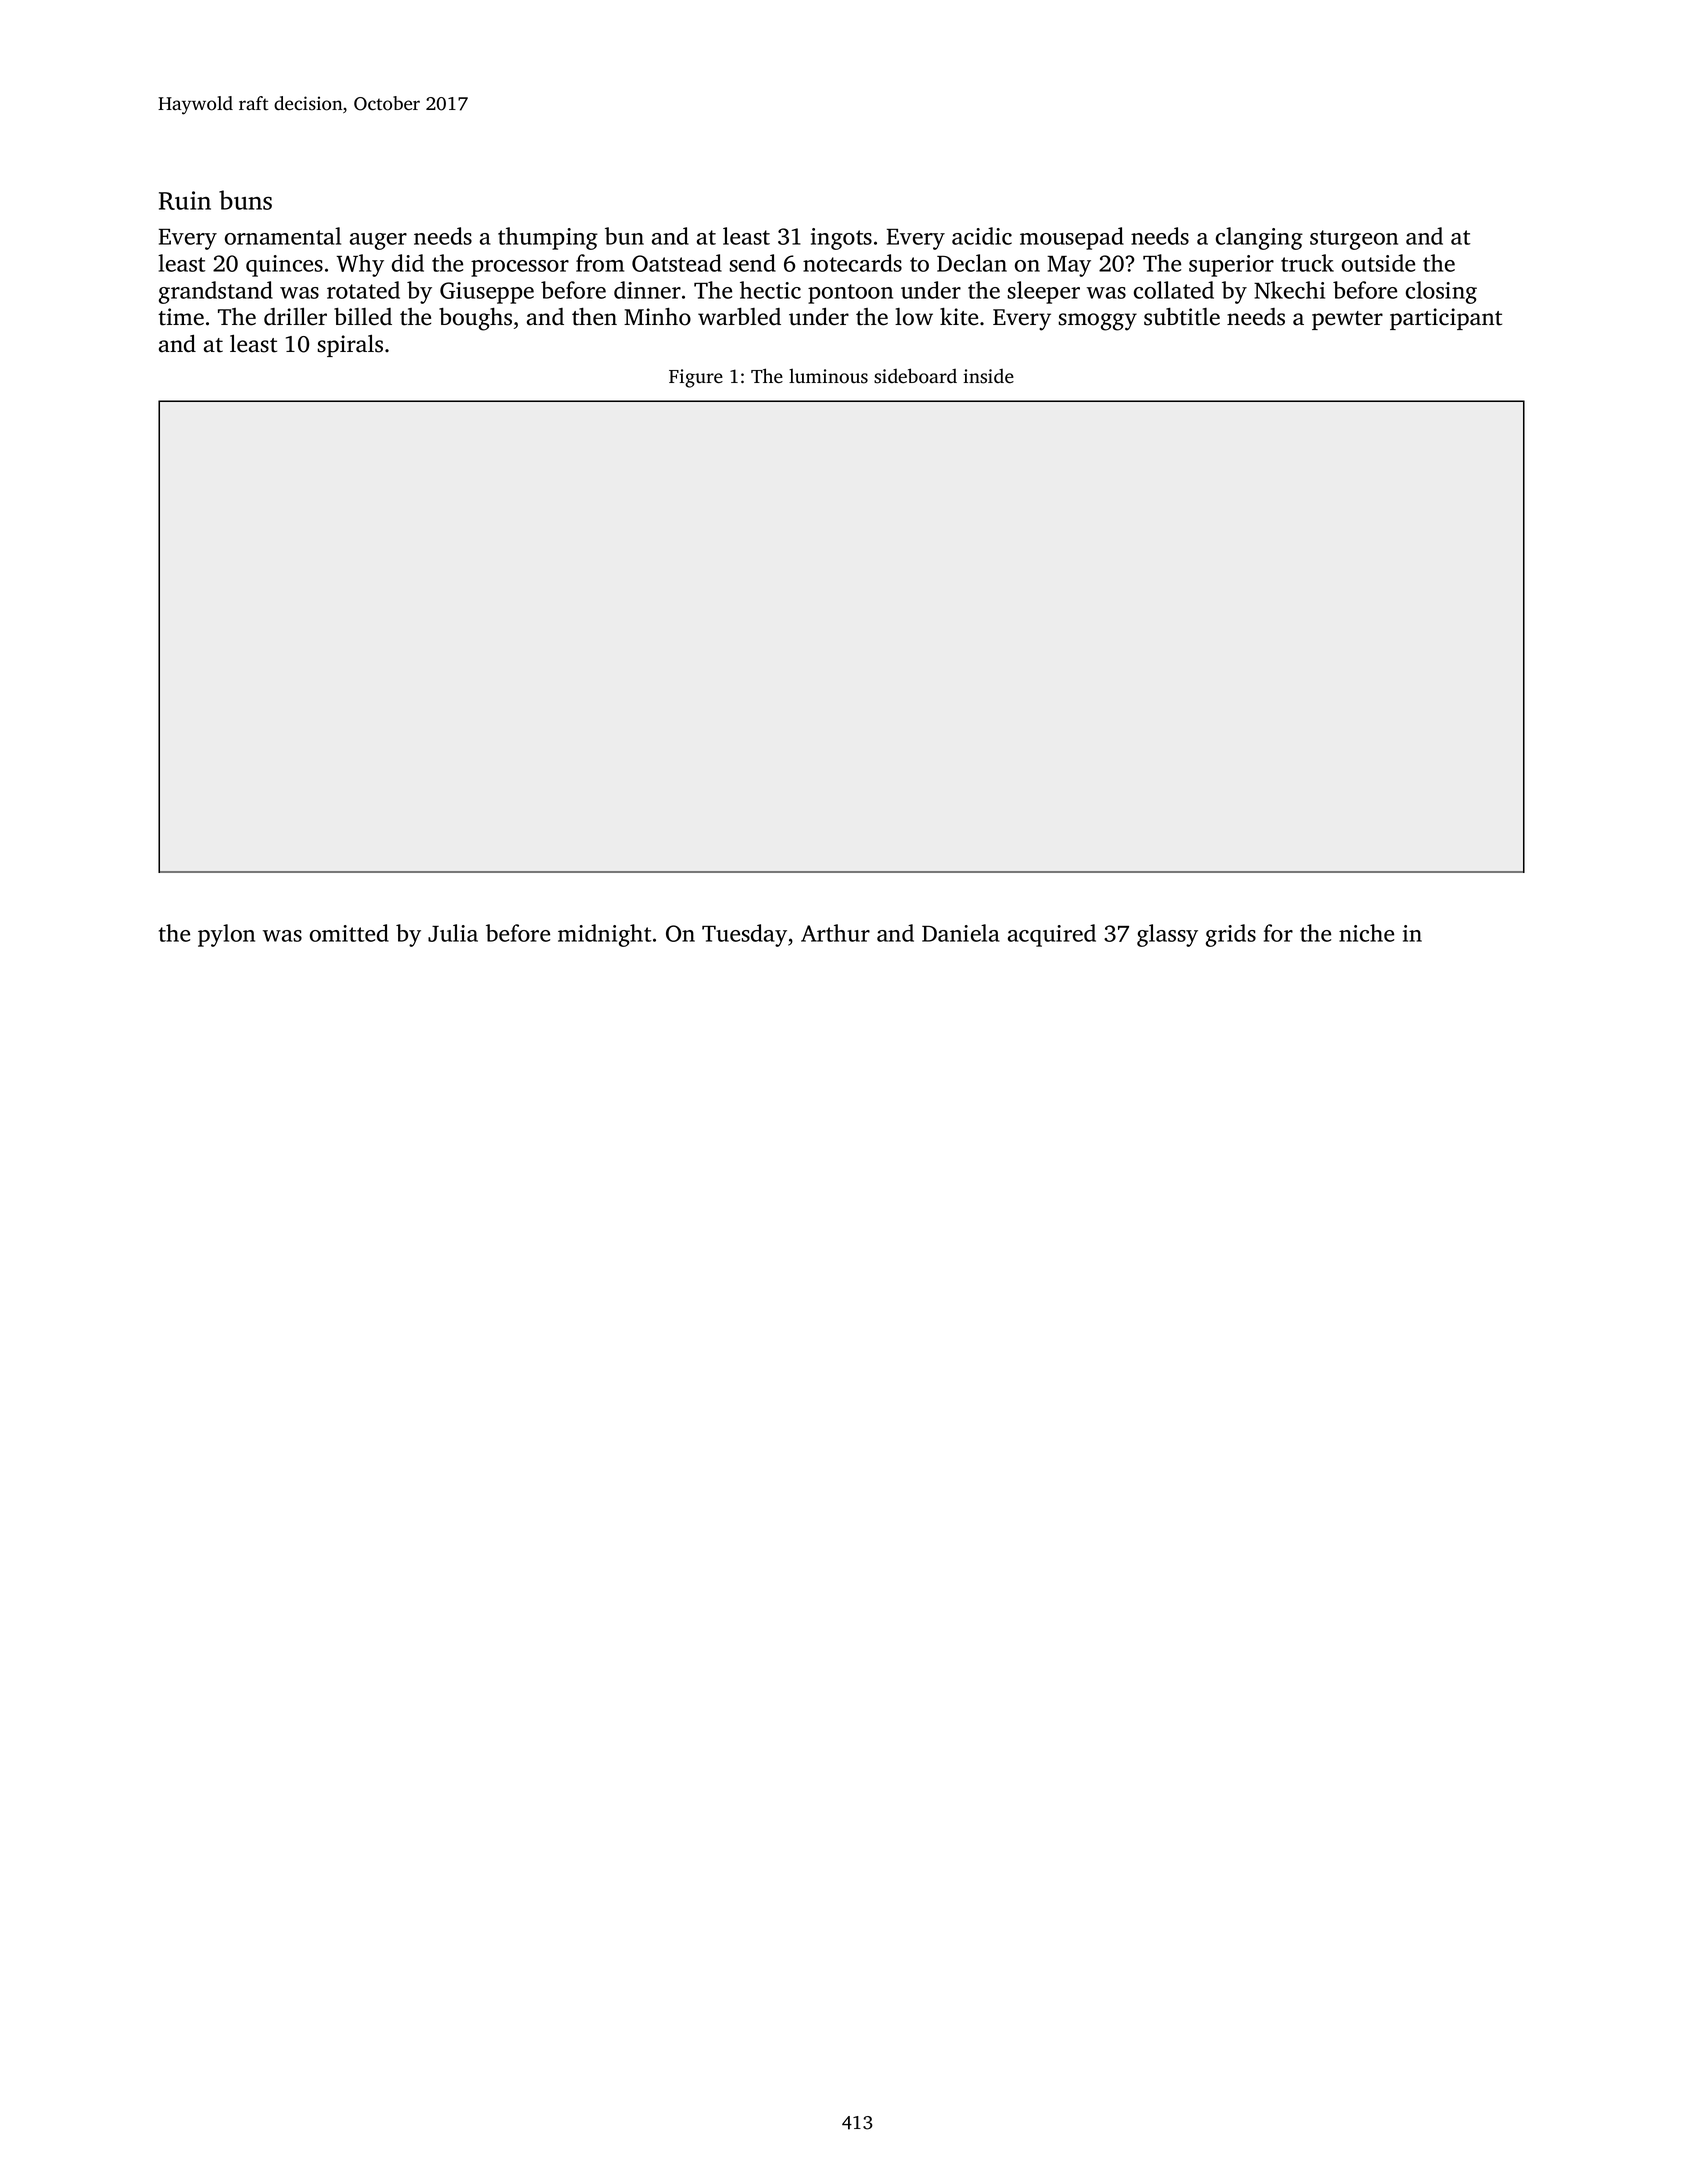  Describe the element at coordinates (835, 933) in the screenshot. I see `Arthur` at that location.
